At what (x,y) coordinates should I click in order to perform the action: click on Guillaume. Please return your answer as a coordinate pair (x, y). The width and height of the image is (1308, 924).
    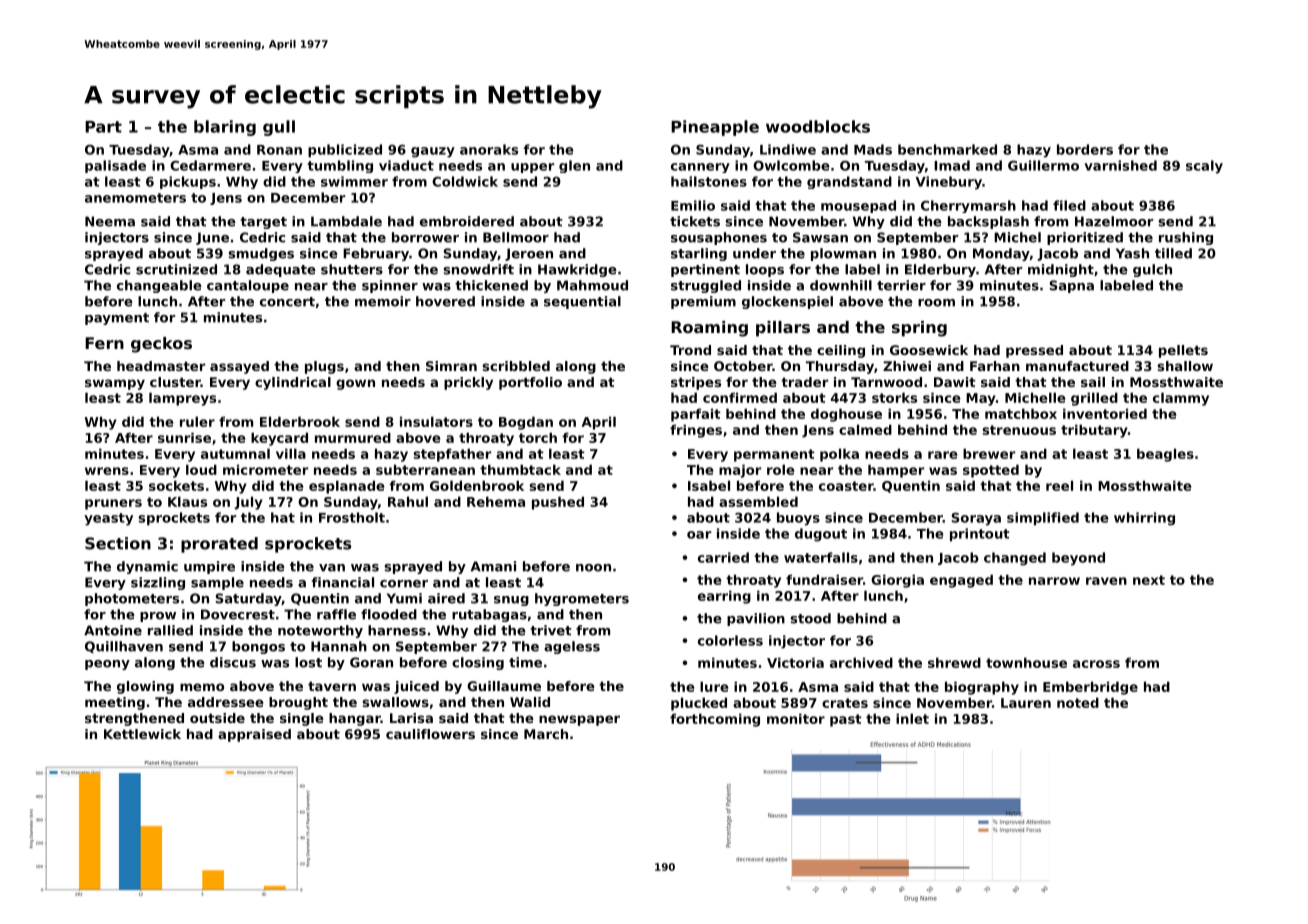
    Looking at the image, I should click on (504, 686).
